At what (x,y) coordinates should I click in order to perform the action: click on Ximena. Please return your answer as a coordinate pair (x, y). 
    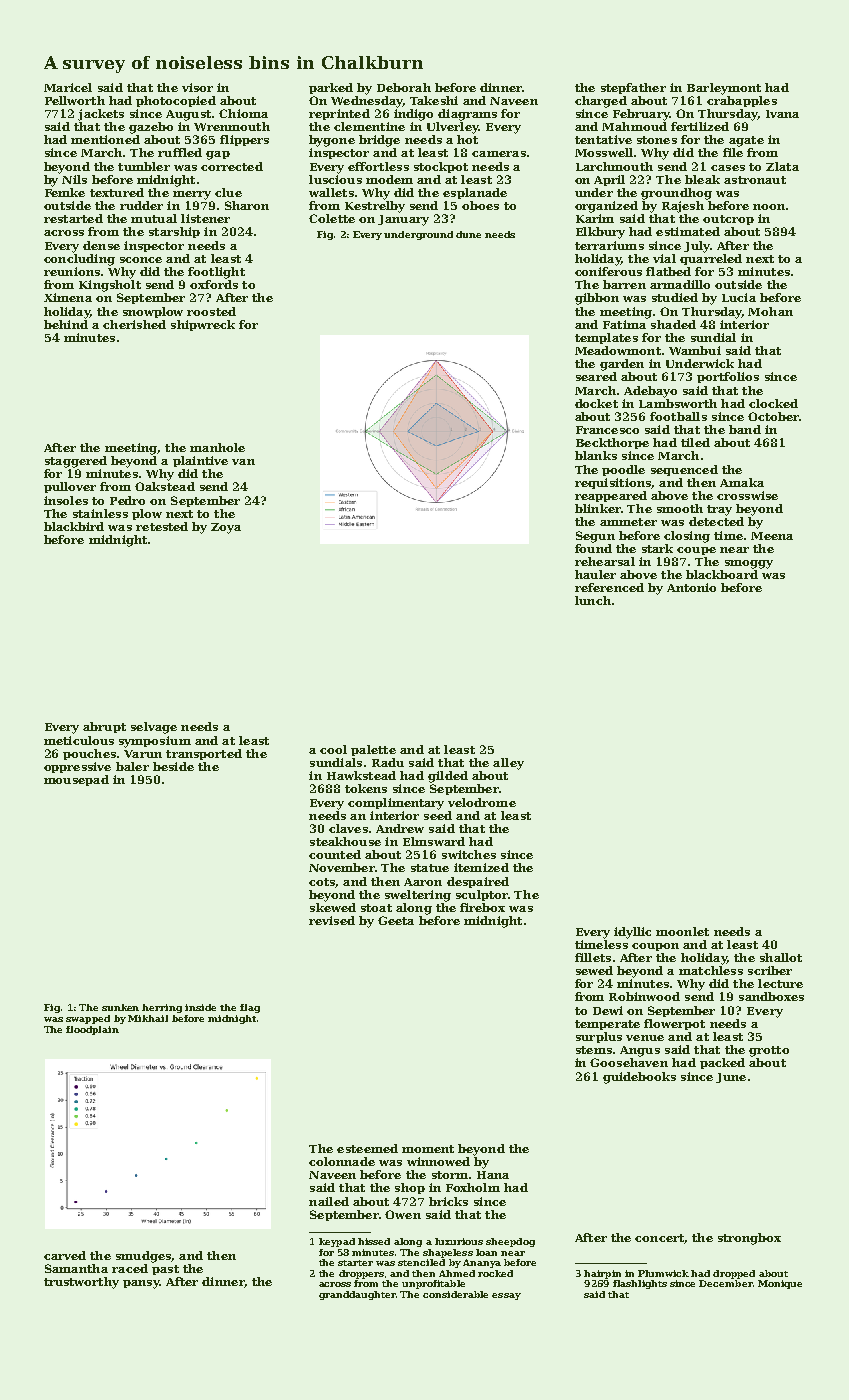
    Looking at the image, I should click on (68, 297).
